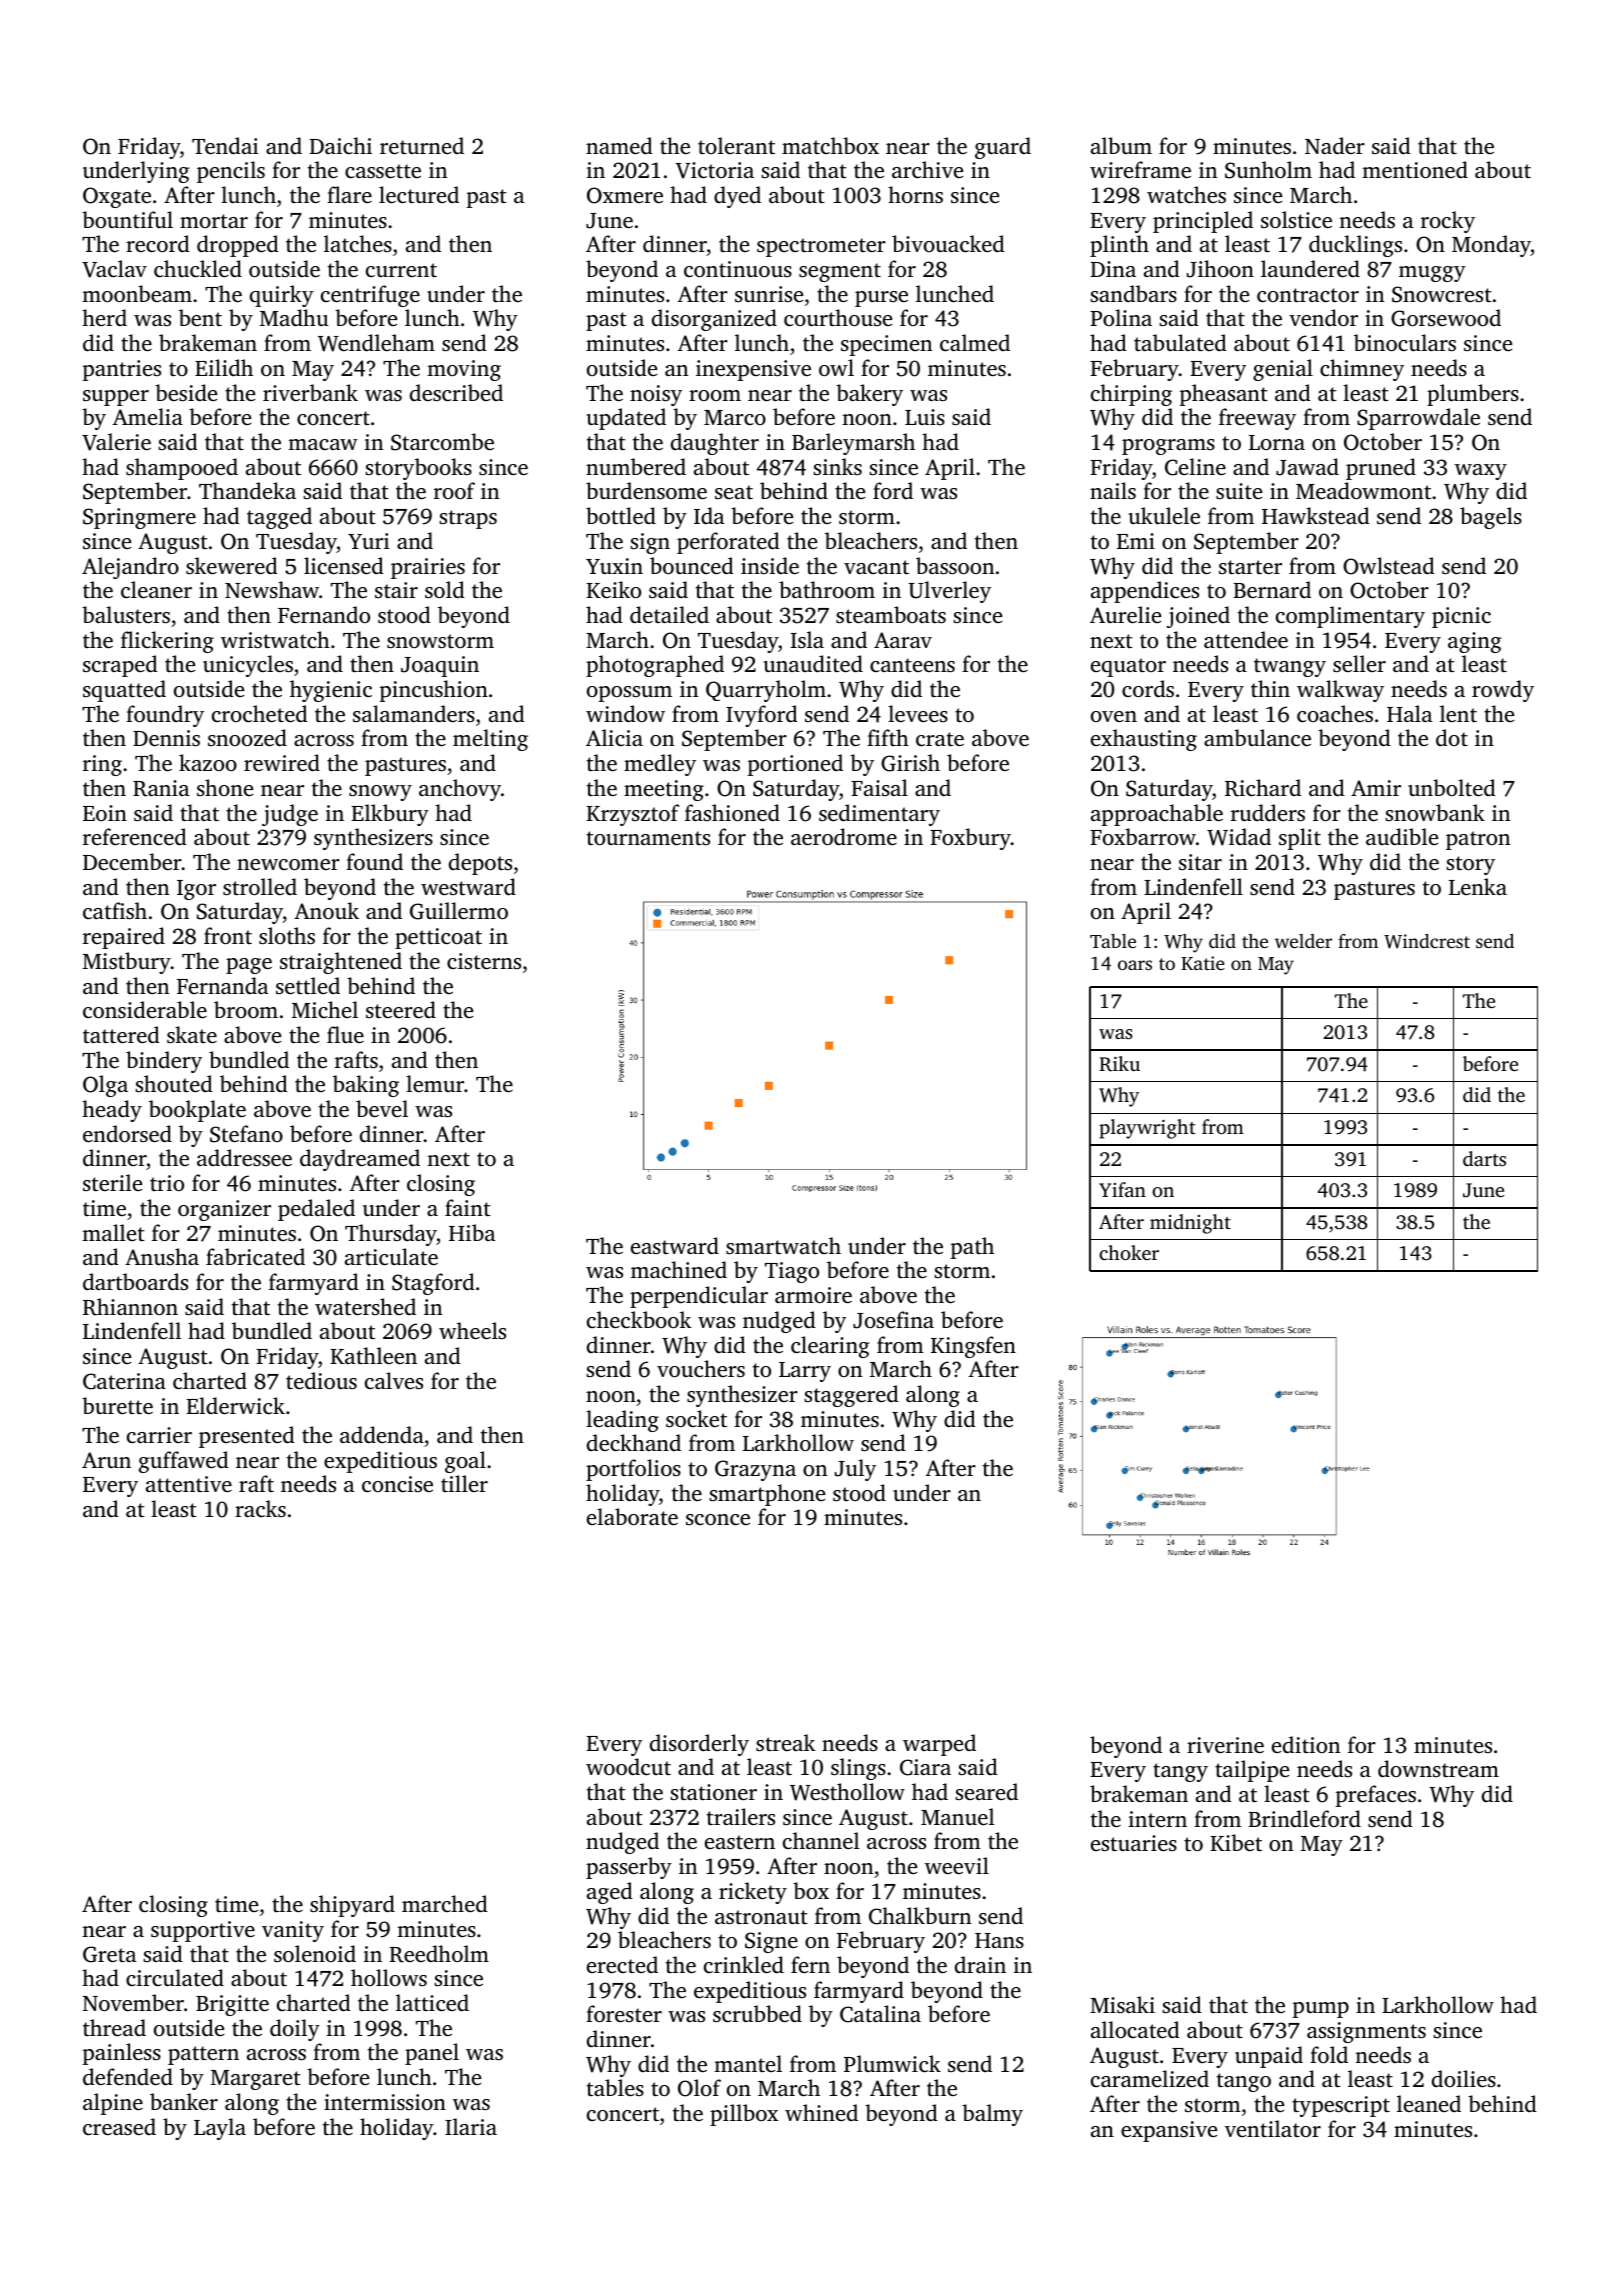  What do you see at coordinates (920, 1916) in the screenshot?
I see `Chalkburn` at bounding box center [920, 1916].
